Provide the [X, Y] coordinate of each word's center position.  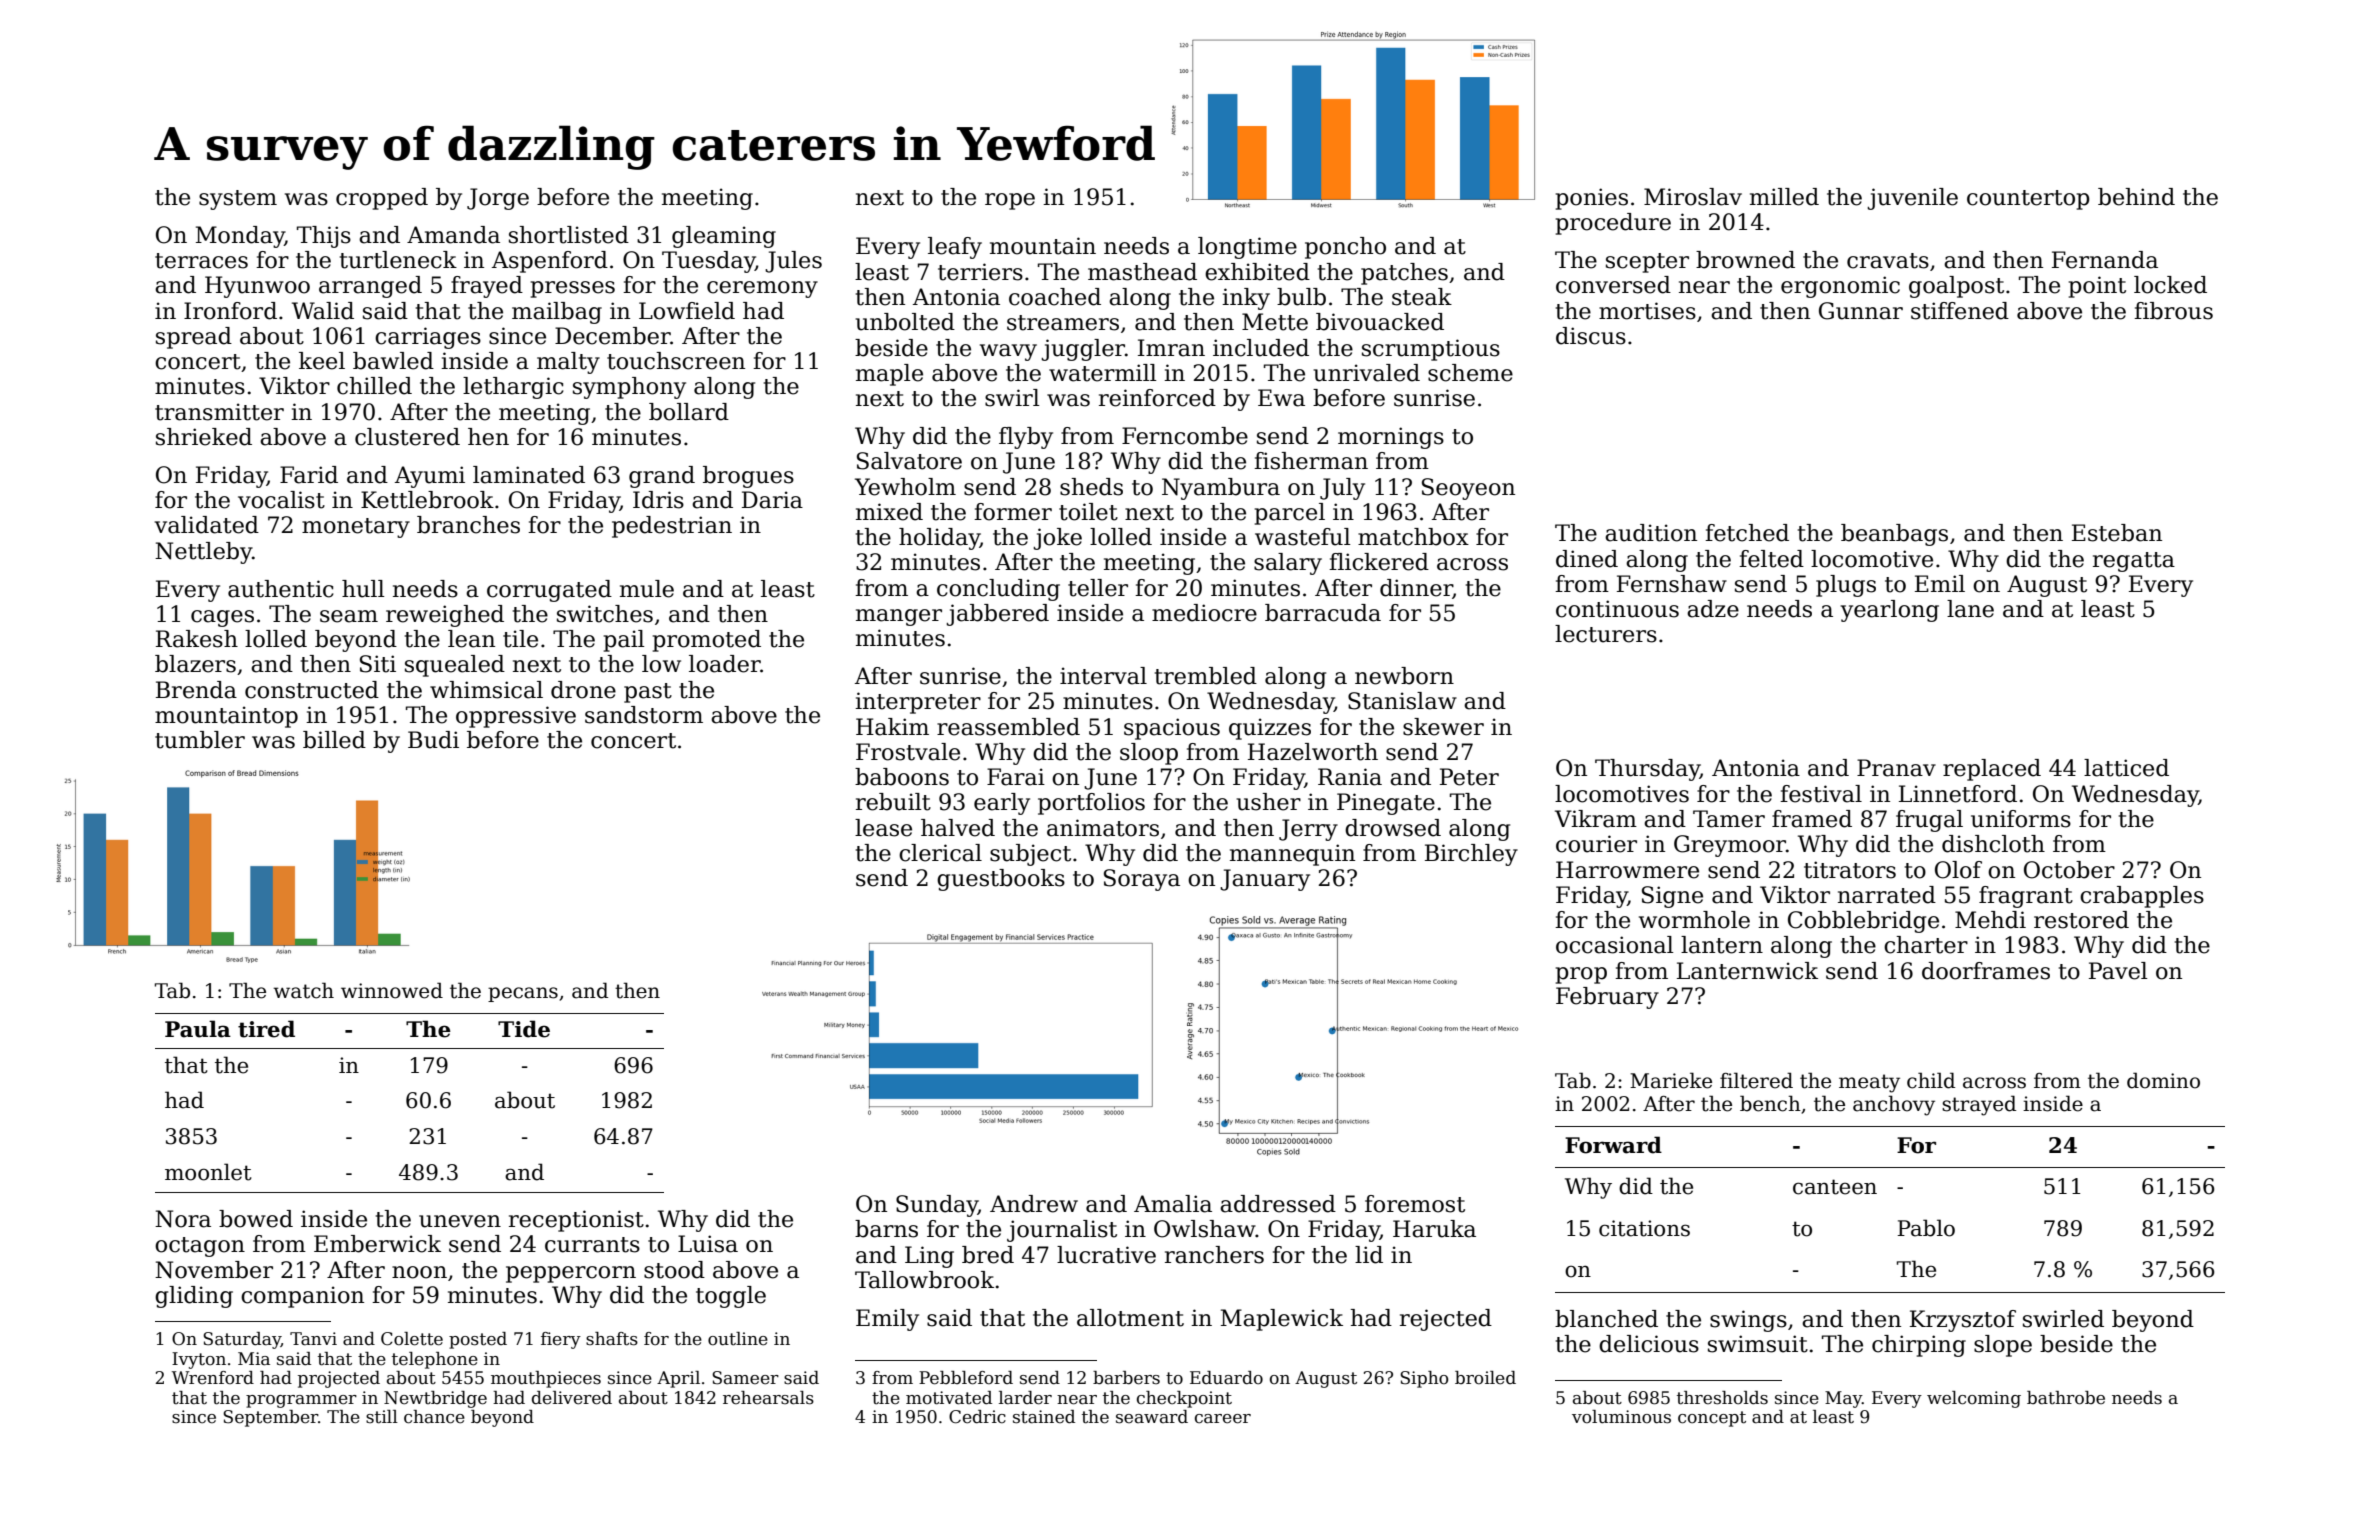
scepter [1647, 263]
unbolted [905, 322]
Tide [524, 1029]
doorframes [1986, 971]
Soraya [1142, 880]
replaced [1992, 770]
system [238, 200]
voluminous [1621, 1417]
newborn [1404, 676]
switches [605, 614]
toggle [731, 1297]
